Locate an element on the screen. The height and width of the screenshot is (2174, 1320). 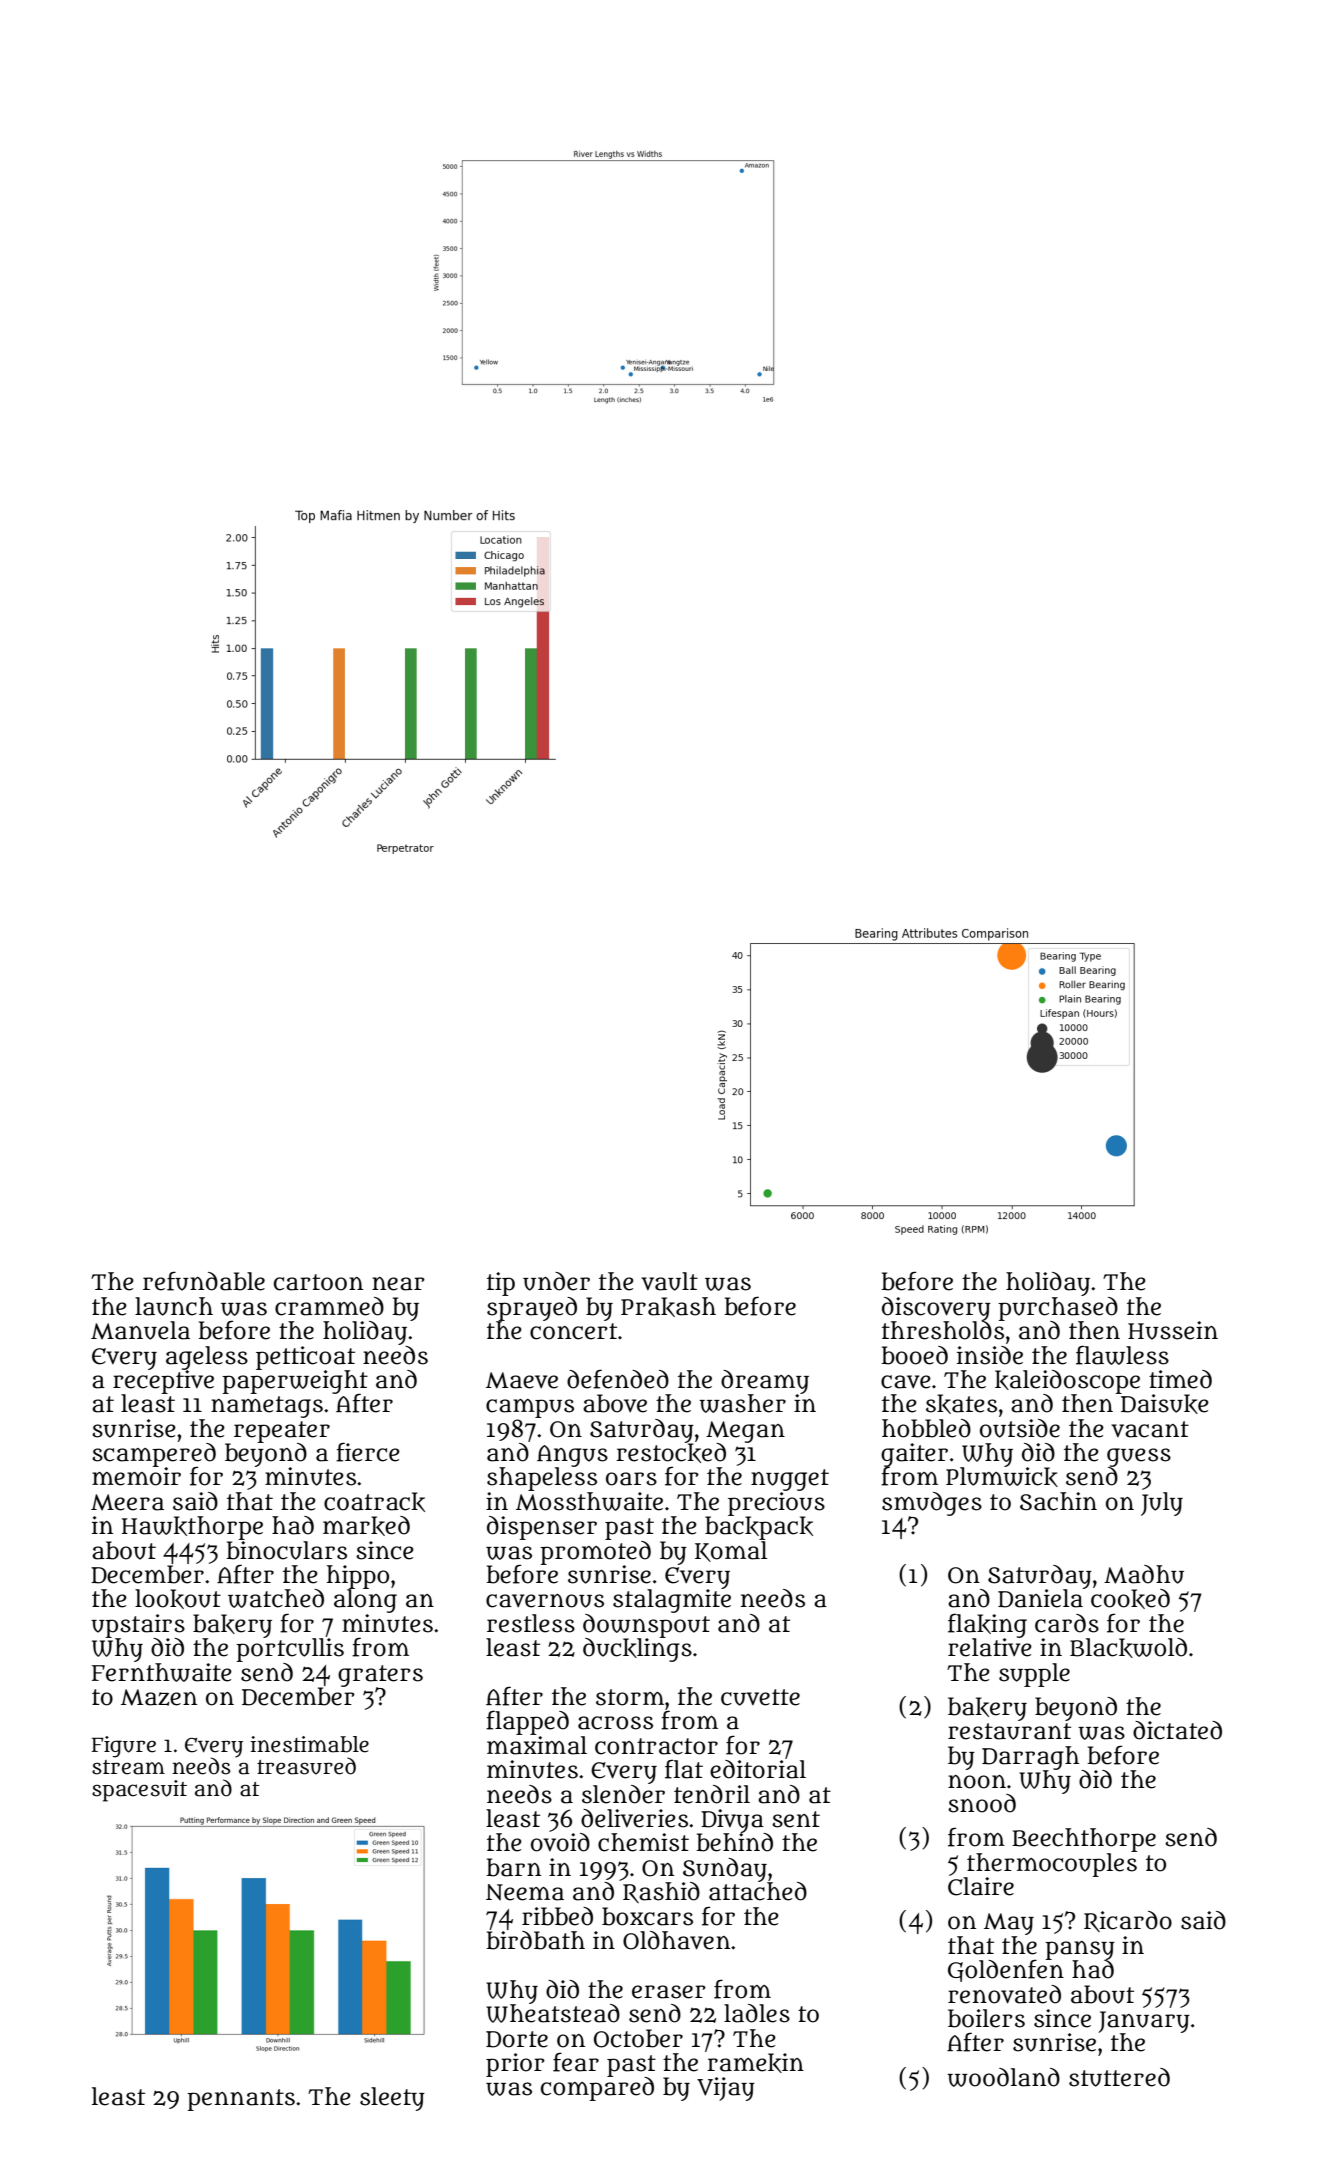
stalagmite is located at coordinates (672, 1601).
